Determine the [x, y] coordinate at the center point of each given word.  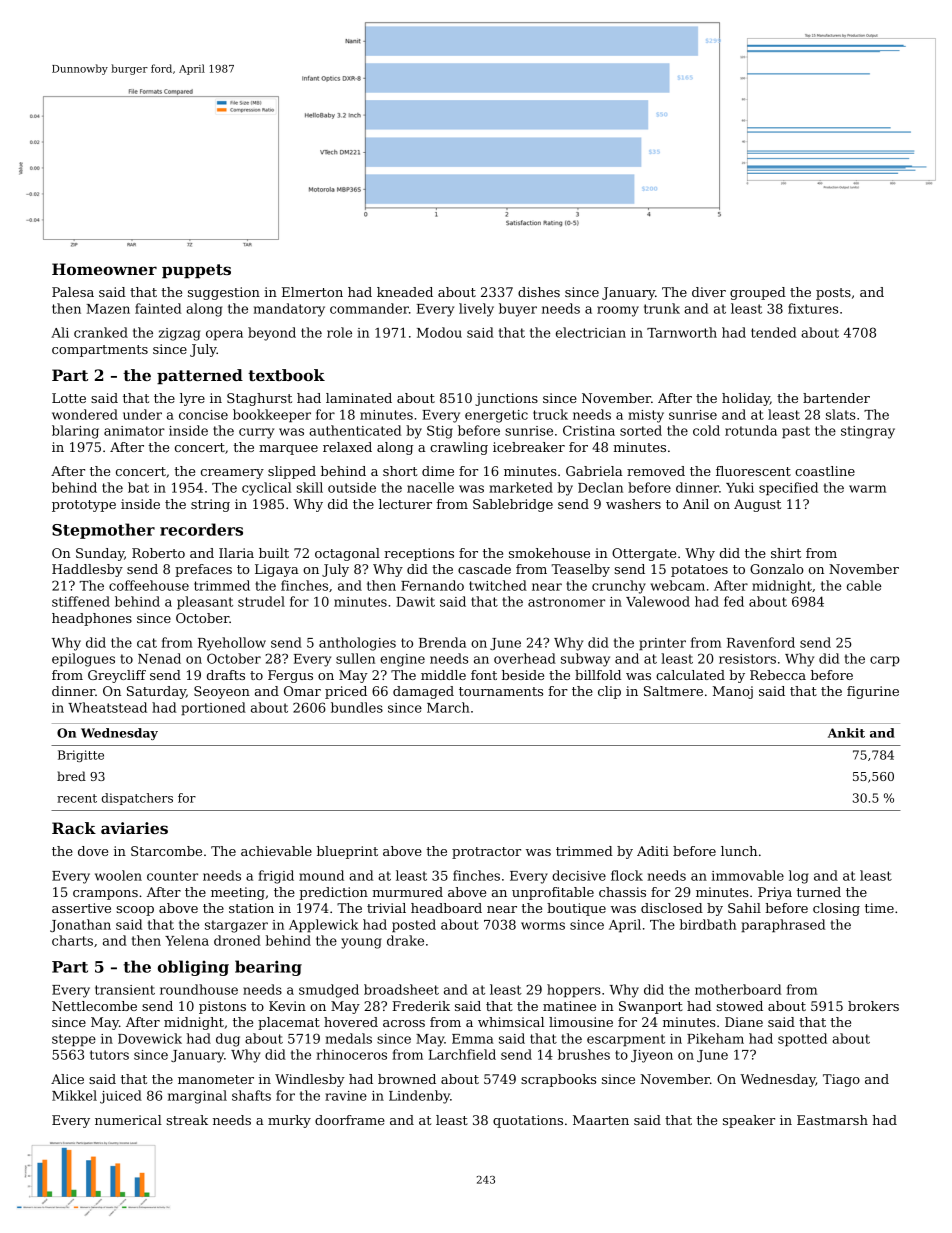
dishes [539, 292]
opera [224, 335]
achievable [276, 851]
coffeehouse [149, 585]
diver [709, 292]
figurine [873, 692]
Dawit [415, 602]
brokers [873, 1006]
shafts [251, 1095]
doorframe [350, 1120]
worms [543, 926]
